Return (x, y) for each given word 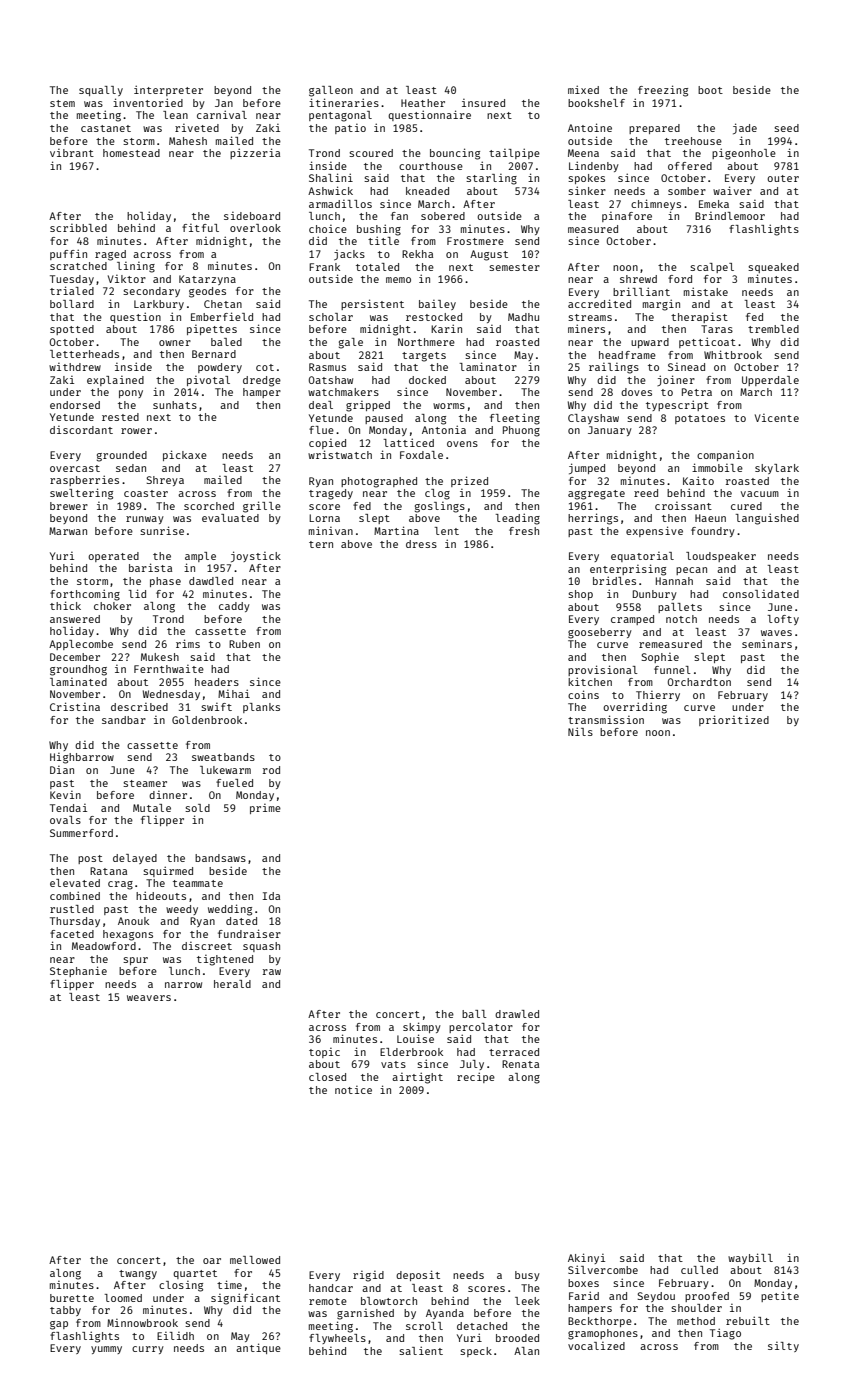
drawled (517, 1014)
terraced (514, 1052)
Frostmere (475, 241)
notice (353, 1090)
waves (776, 633)
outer (783, 178)
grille (262, 507)
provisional (603, 670)
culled (699, 1270)
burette (72, 1298)
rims (188, 643)
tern (321, 544)
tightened (225, 960)
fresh (524, 531)
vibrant (72, 153)
